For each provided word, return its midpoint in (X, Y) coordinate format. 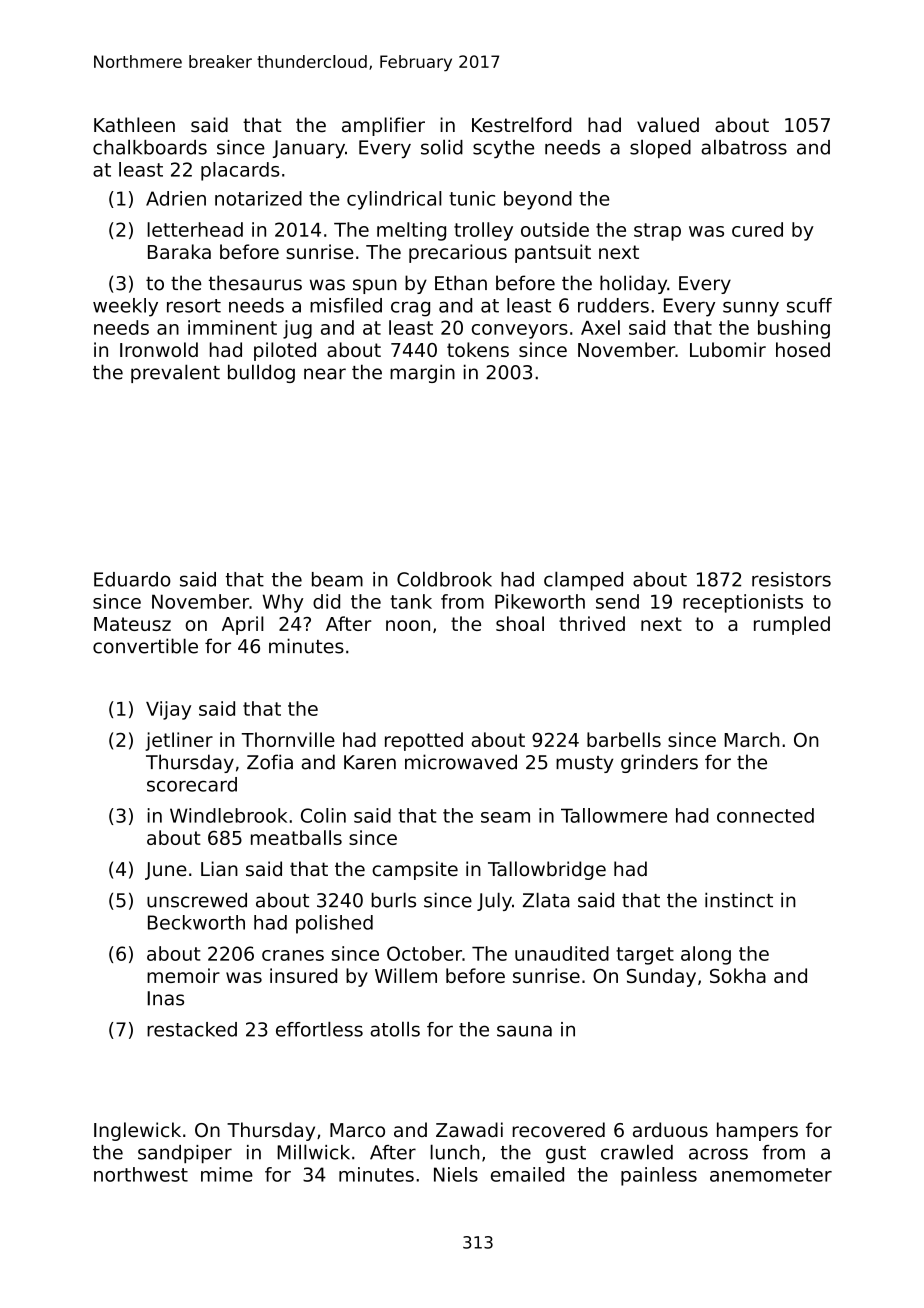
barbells (624, 739)
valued (668, 125)
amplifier (383, 126)
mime (227, 1174)
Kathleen (134, 125)
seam (505, 817)
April (243, 625)
